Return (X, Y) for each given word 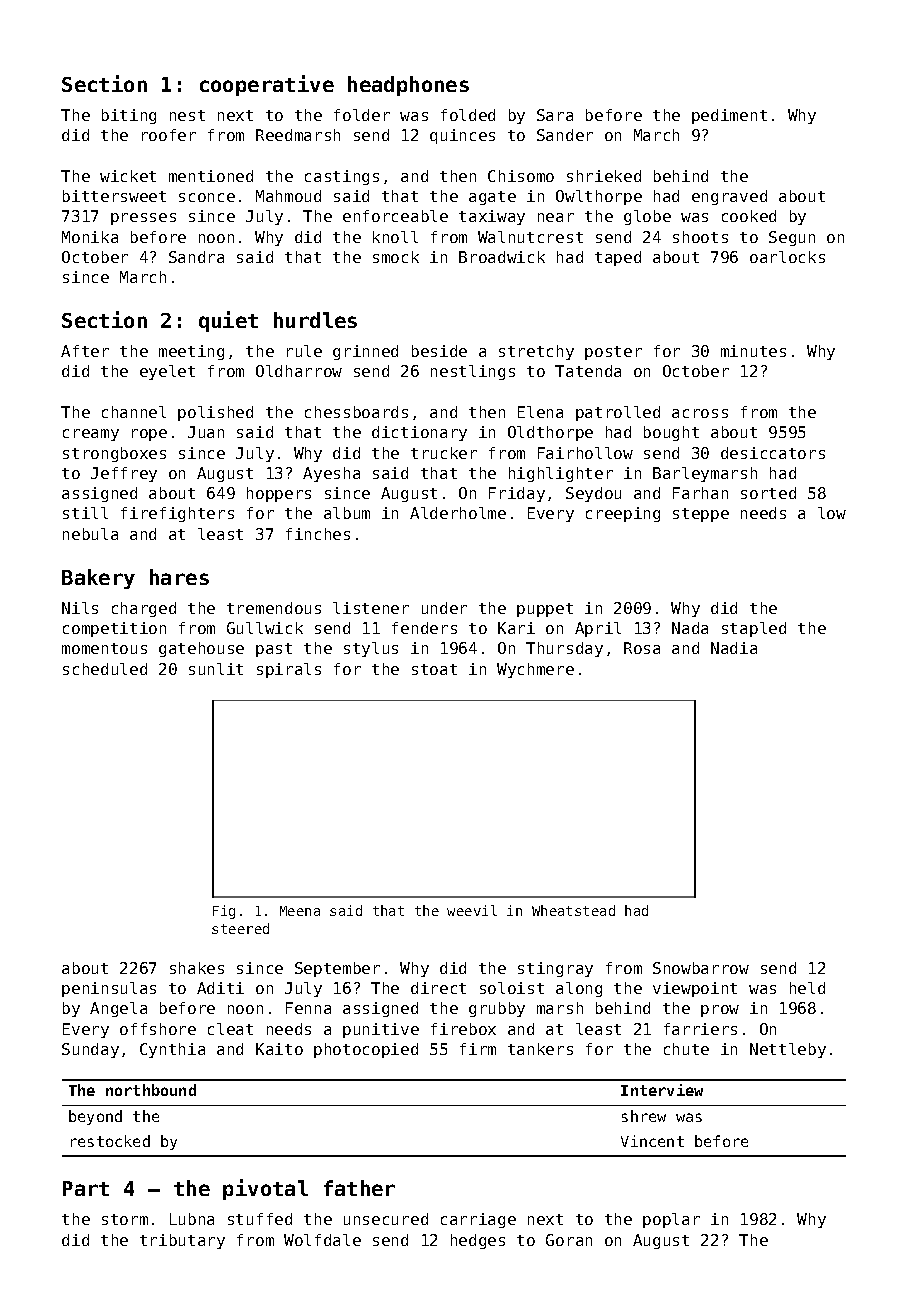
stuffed (260, 1219)
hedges (478, 1241)
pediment (729, 116)
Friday (517, 494)
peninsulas (109, 989)
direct (438, 988)
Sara (555, 115)
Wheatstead (573, 910)
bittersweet (114, 196)
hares (179, 577)
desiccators (773, 453)
